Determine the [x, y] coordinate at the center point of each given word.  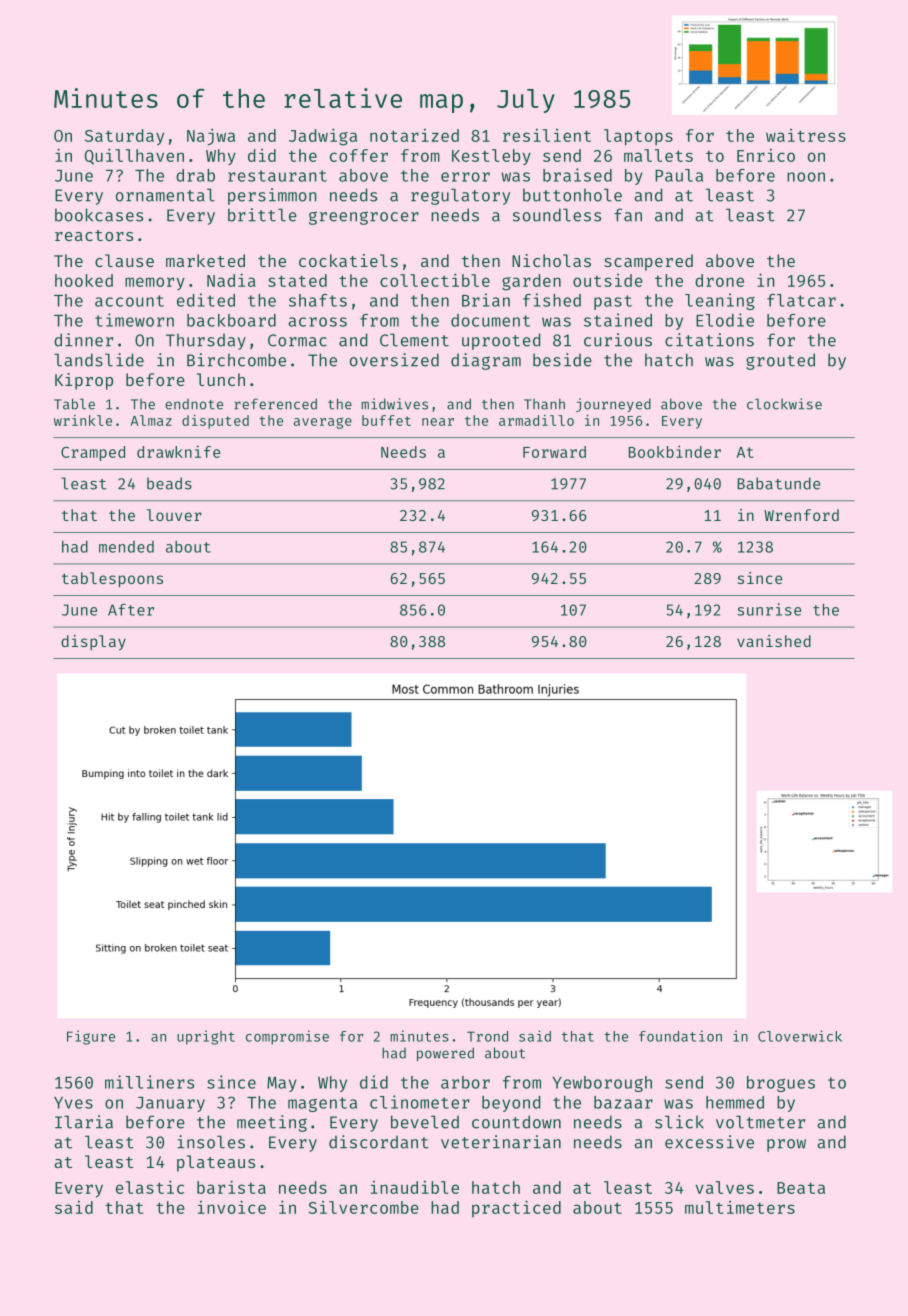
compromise [287, 1037]
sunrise [769, 609]
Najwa [211, 136]
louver [174, 515]
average [323, 423]
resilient [547, 135]
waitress [806, 135]
